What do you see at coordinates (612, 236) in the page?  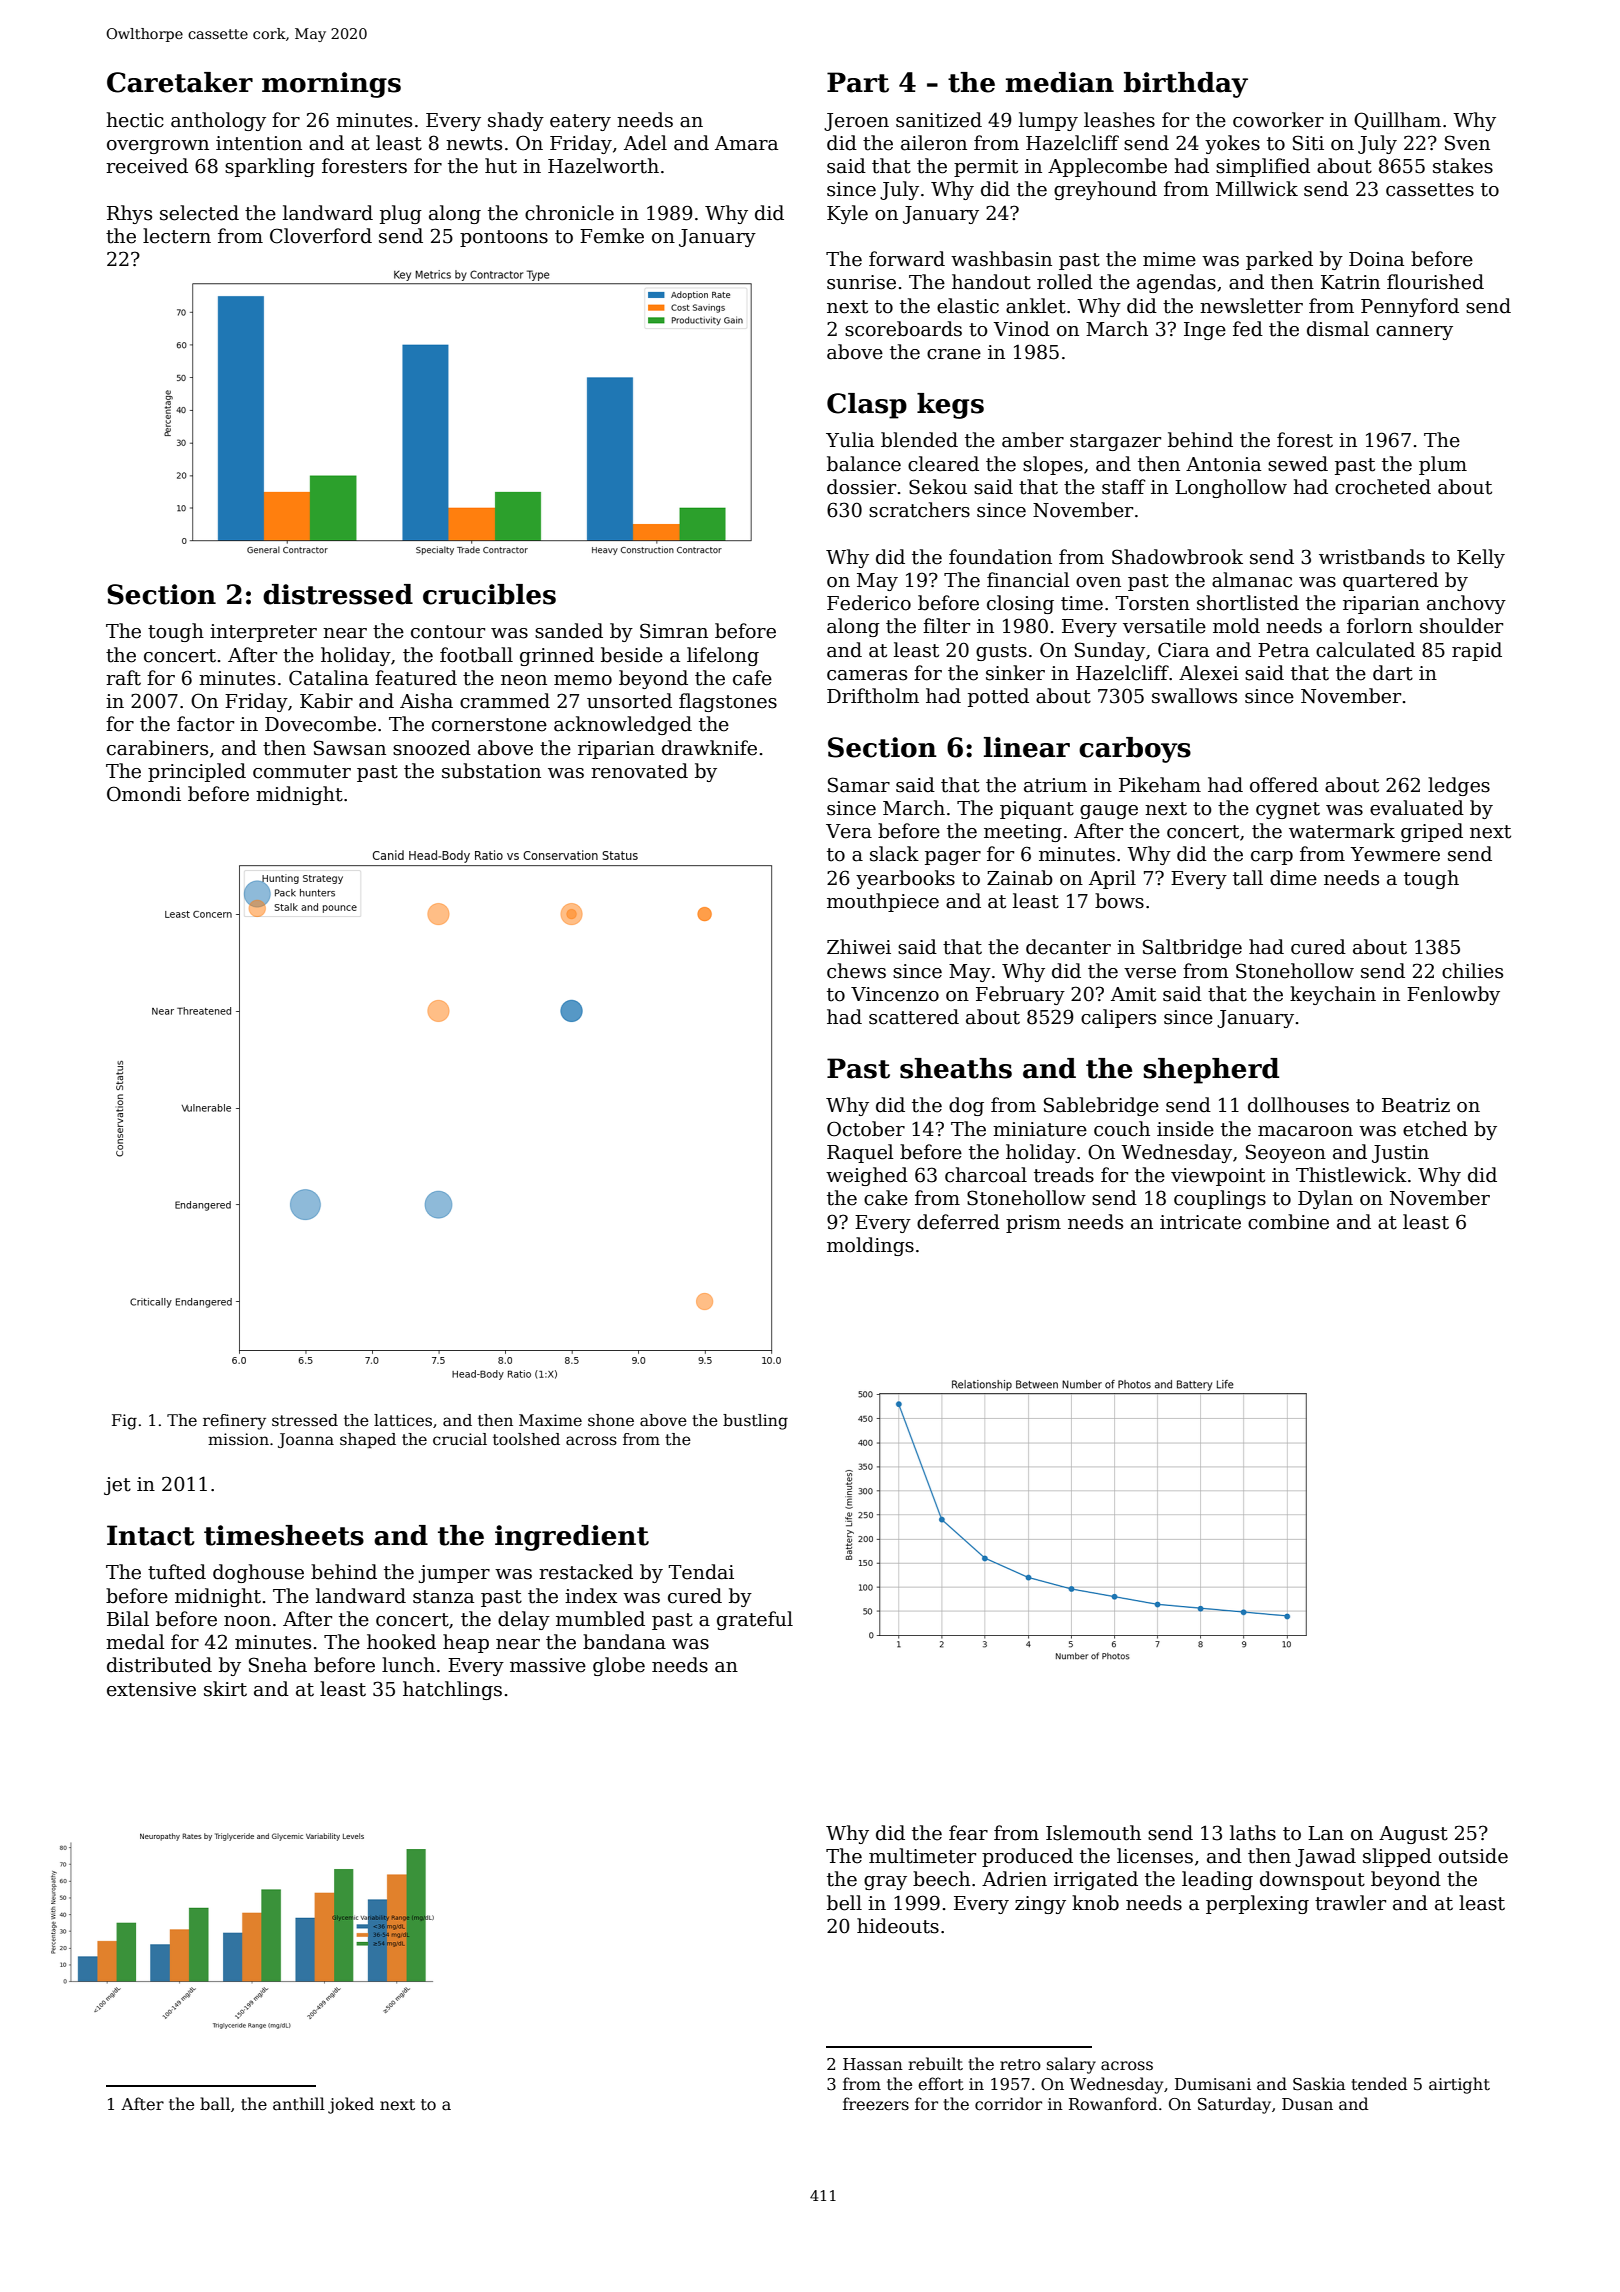 I see `Femke` at bounding box center [612, 236].
